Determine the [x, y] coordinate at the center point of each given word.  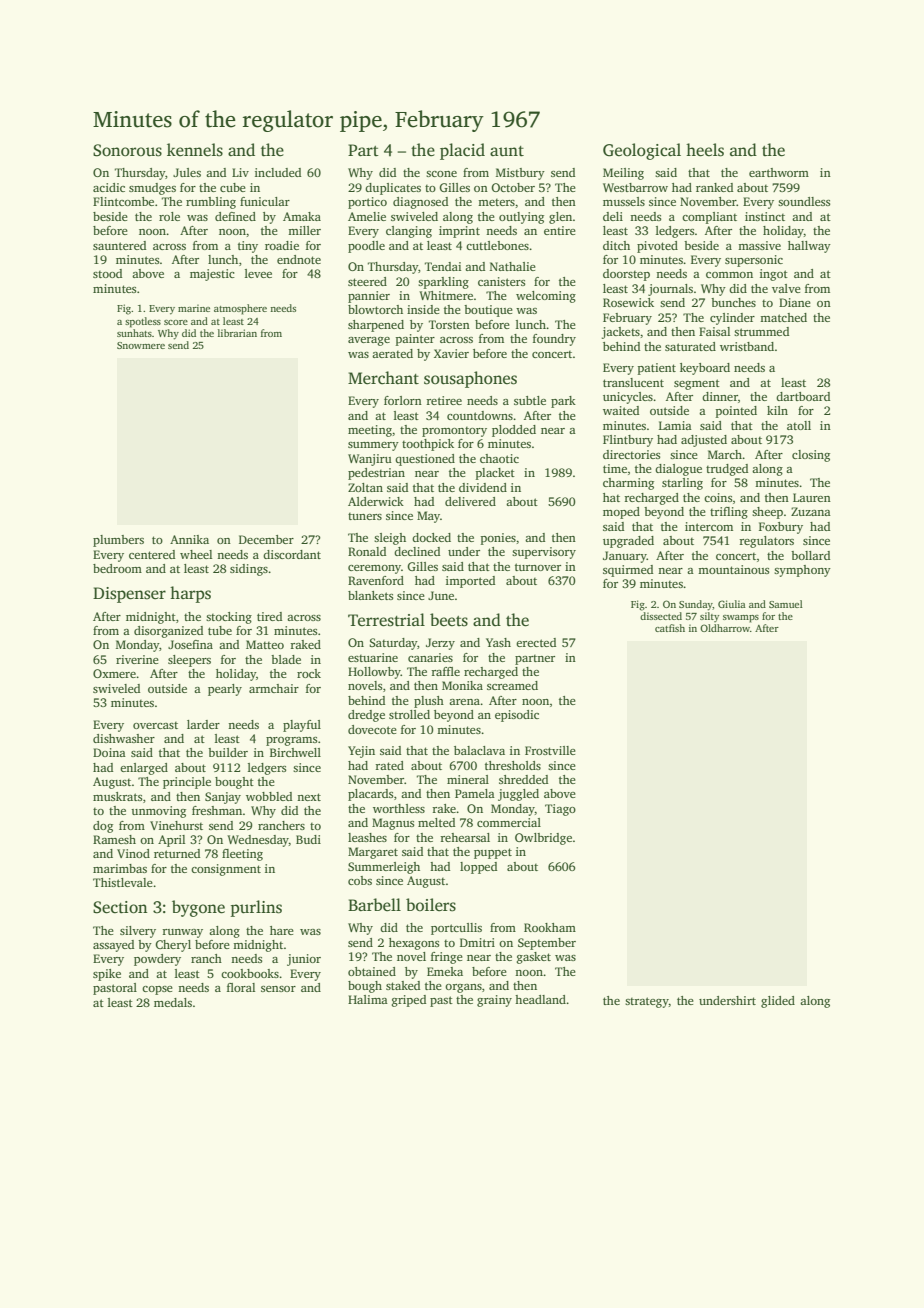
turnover [538, 567]
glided [778, 1002]
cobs [360, 880]
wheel [196, 554]
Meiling [623, 174]
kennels [195, 150]
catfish [670, 628]
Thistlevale [123, 882]
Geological [642, 151]
